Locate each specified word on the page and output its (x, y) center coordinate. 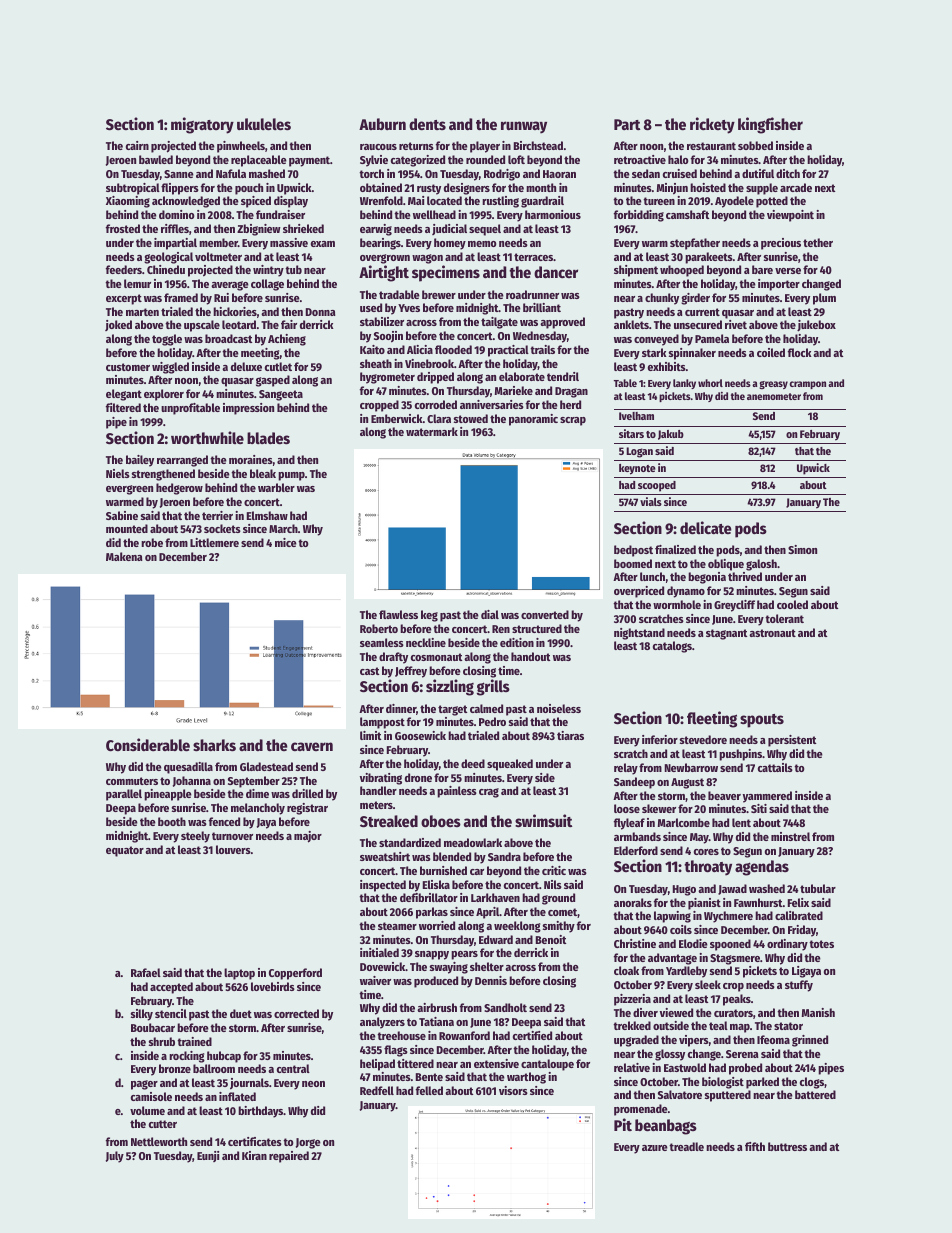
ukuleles (264, 124)
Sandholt (505, 1007)
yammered (767, 797)
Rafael (146, 972)
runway (524, 127)
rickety (712, 125)
